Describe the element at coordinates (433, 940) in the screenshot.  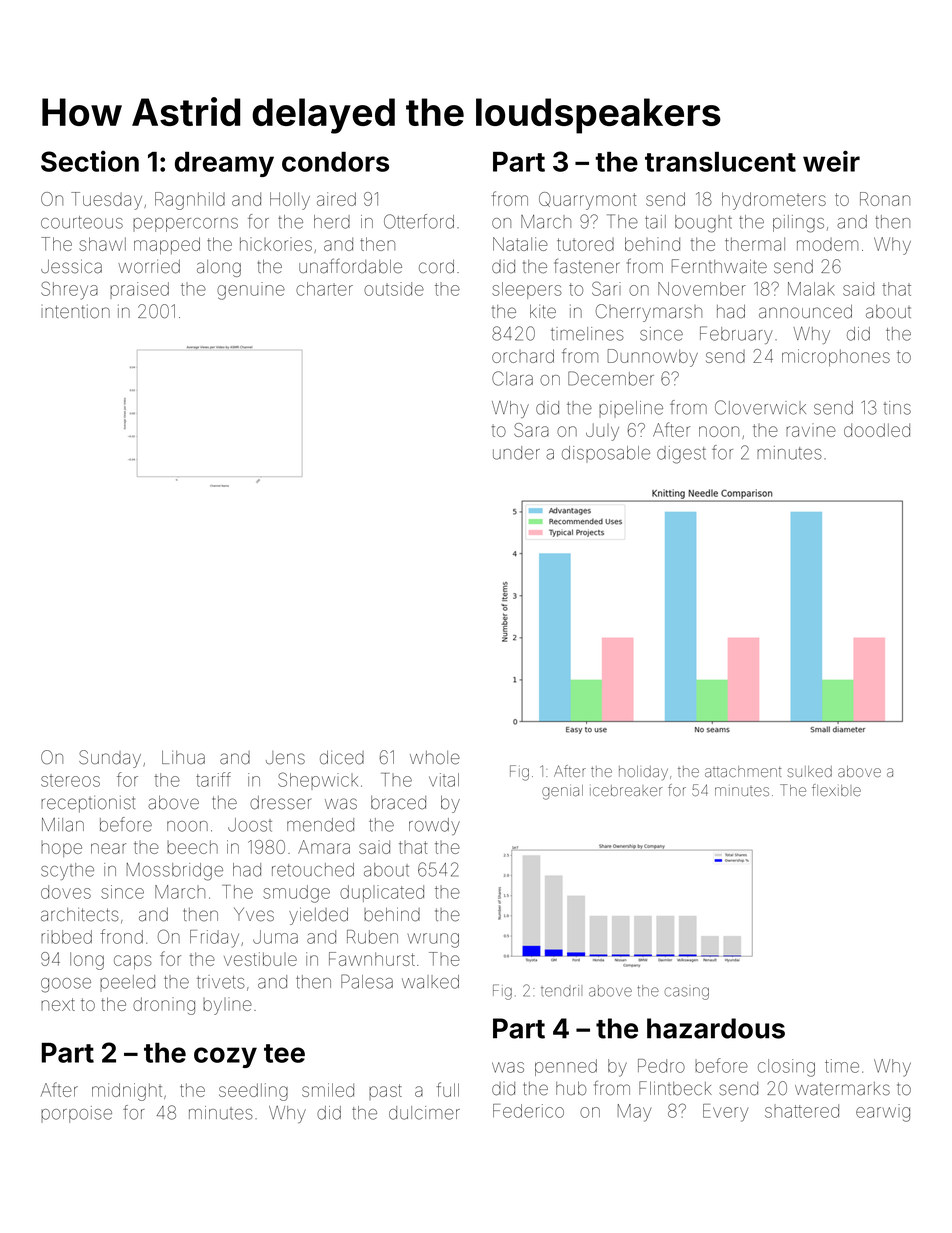
I see `wrung` at that location.
